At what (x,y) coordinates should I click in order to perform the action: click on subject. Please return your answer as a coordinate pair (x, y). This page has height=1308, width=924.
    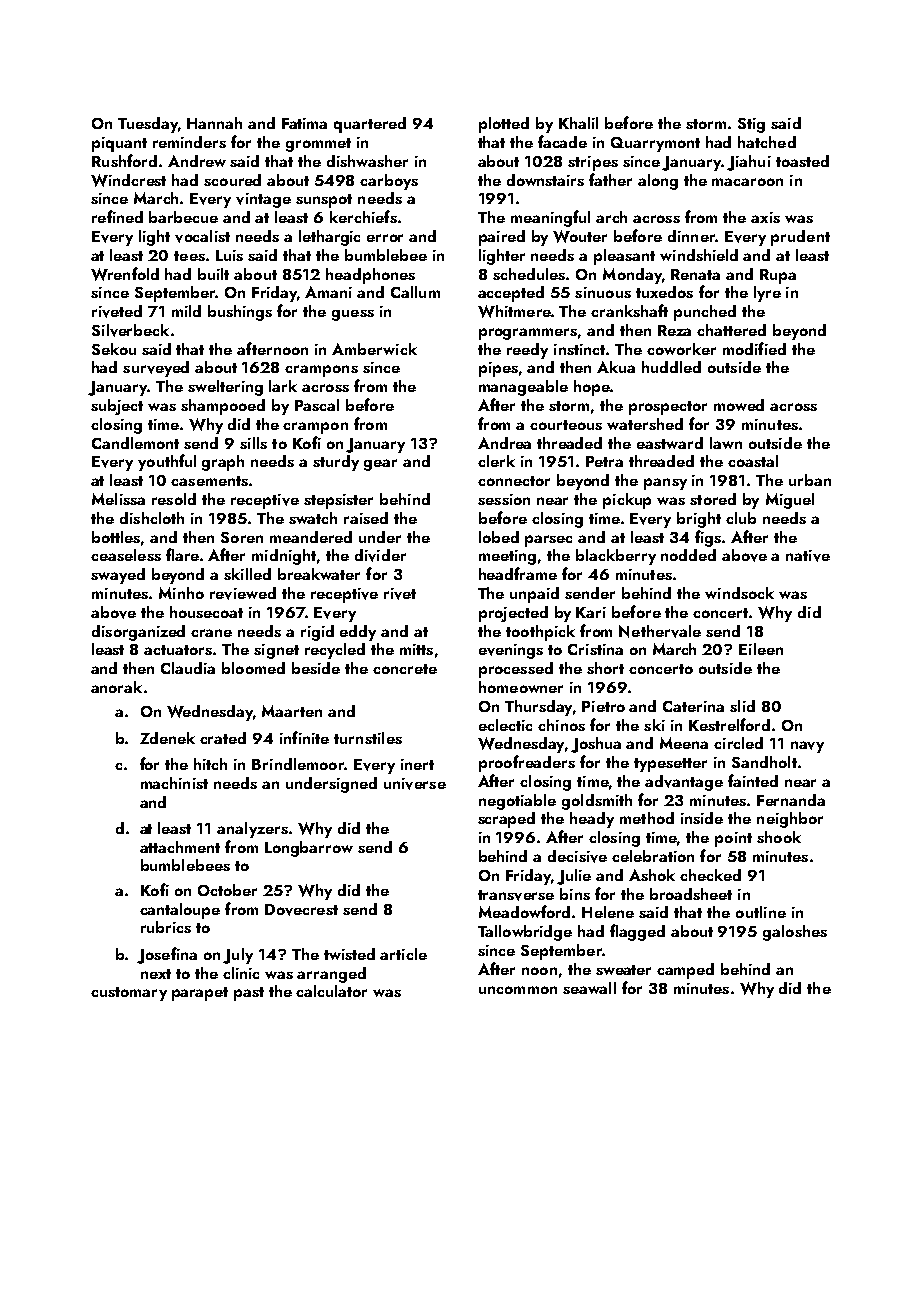
    Looking at the image, I should click on (117, 407).
